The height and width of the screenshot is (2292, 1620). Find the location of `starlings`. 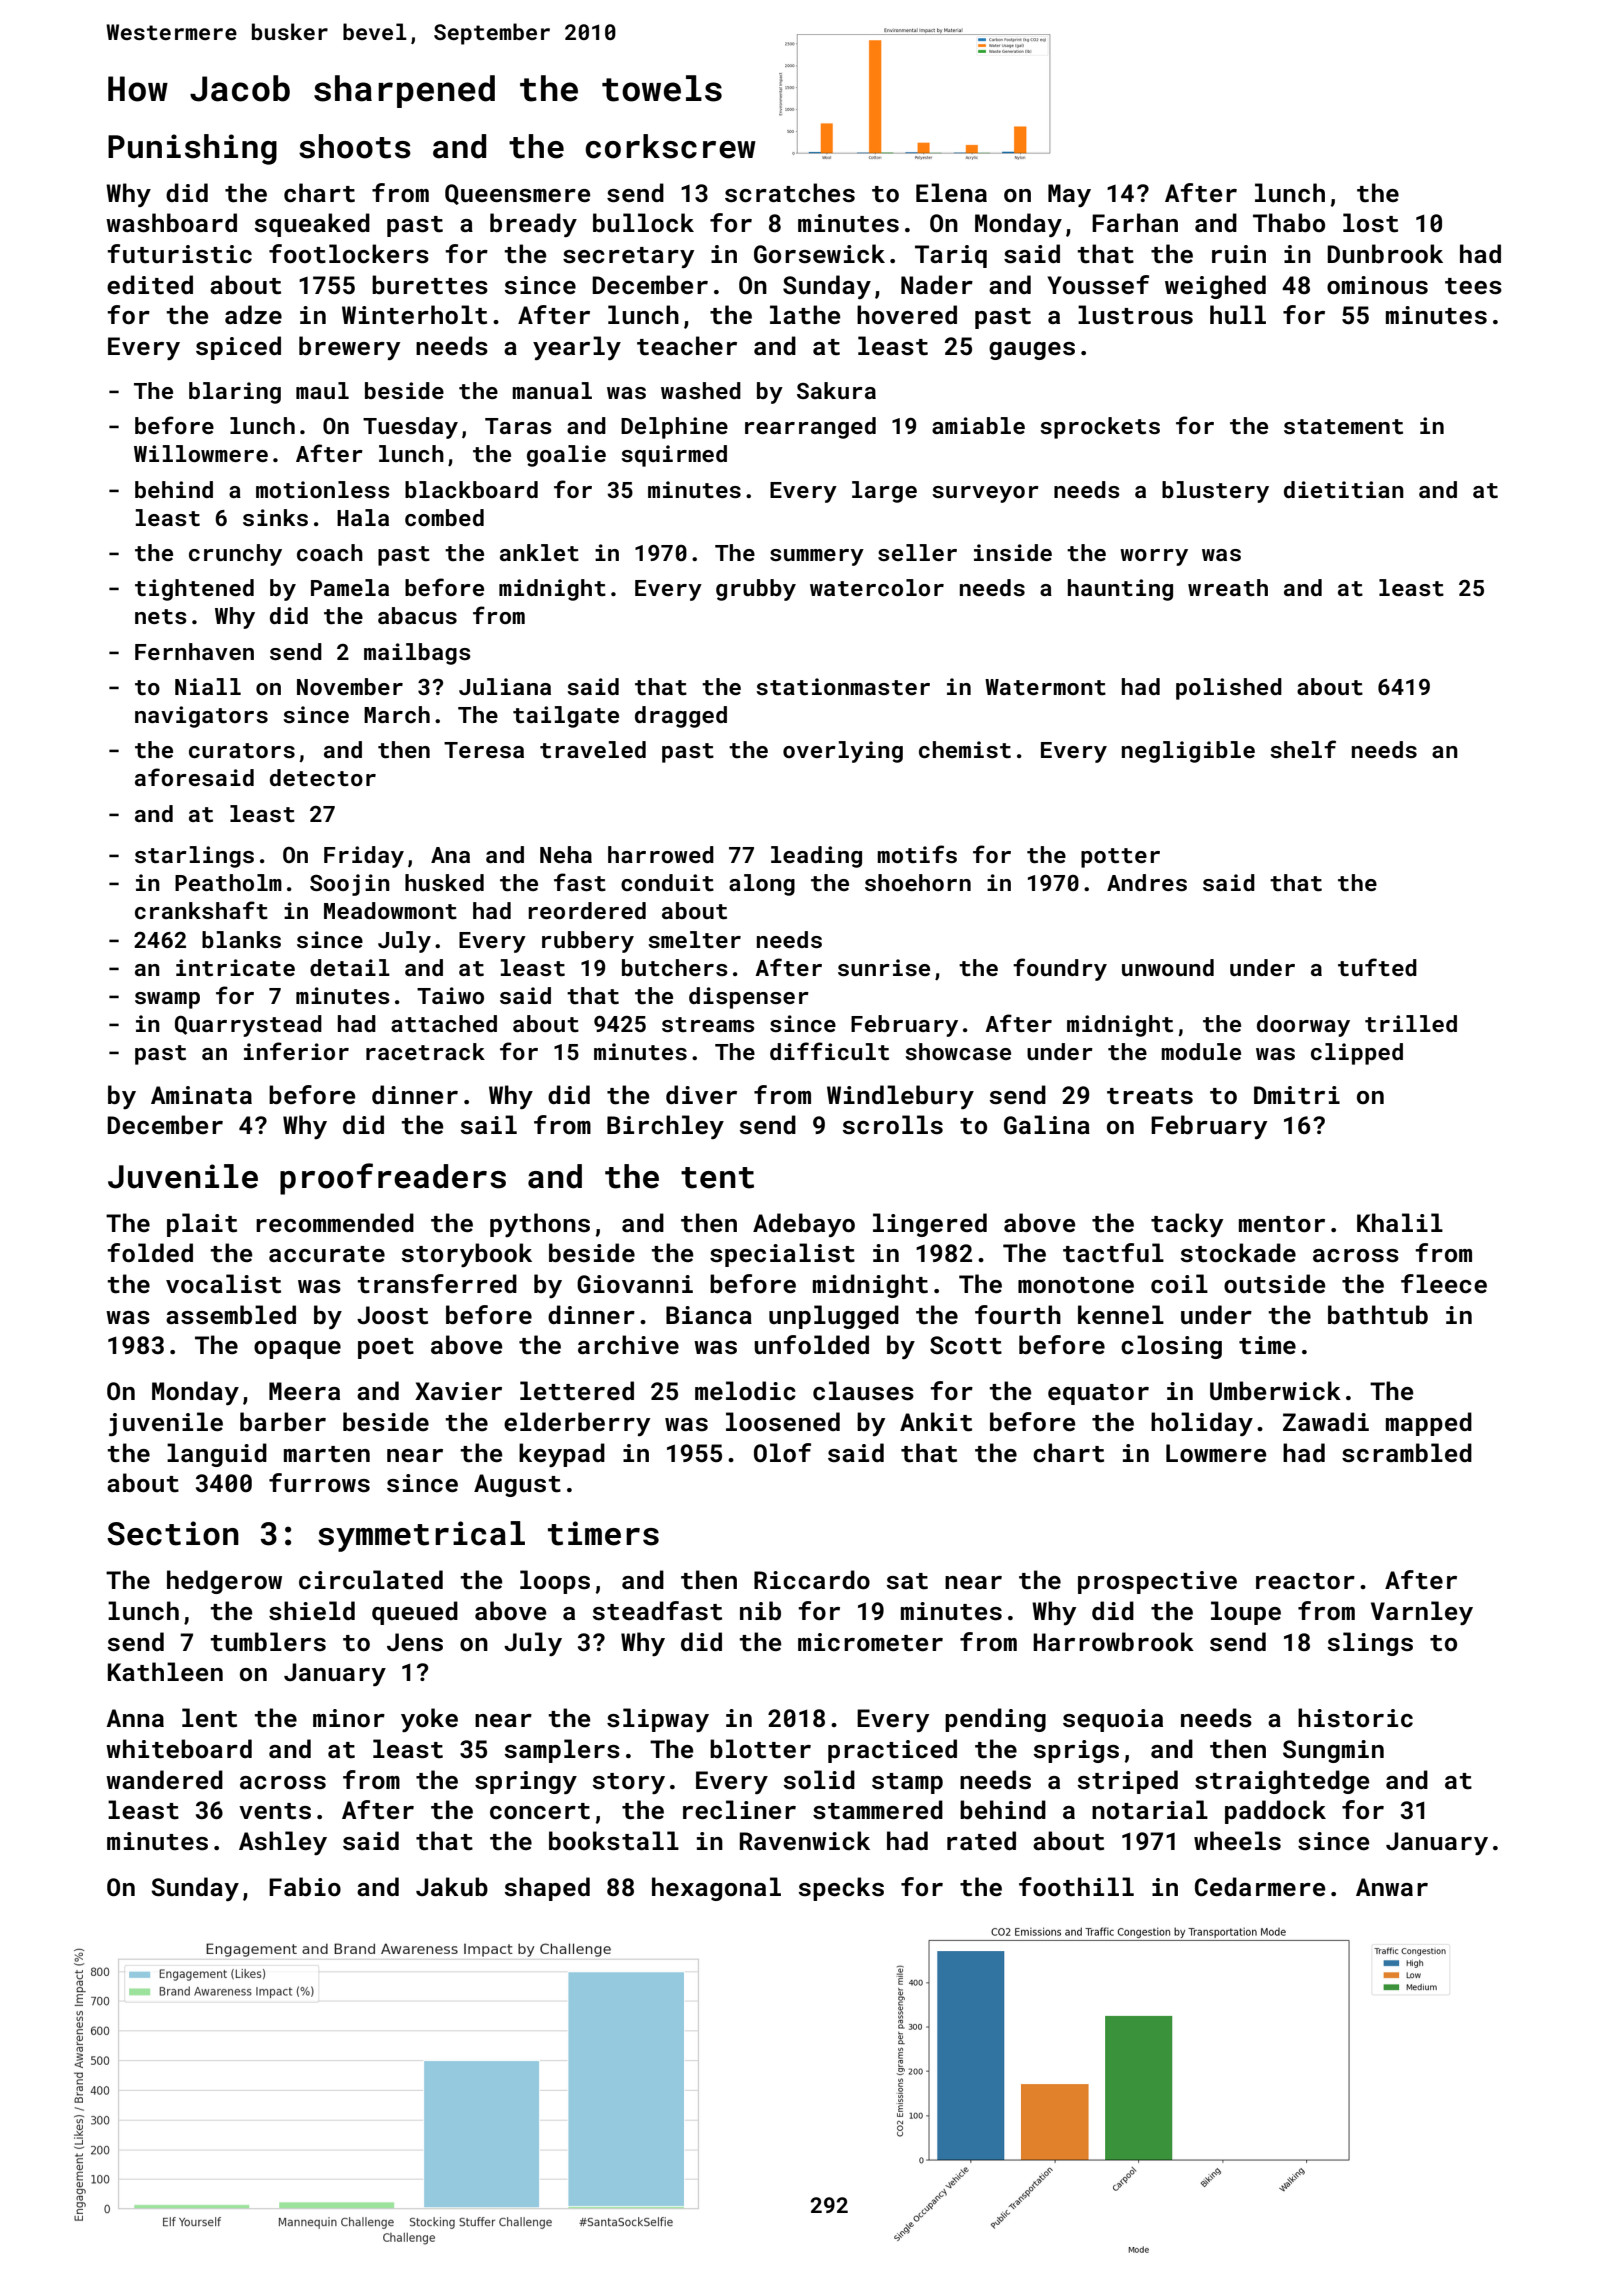

starlings is located at coordinates (194, 857).
